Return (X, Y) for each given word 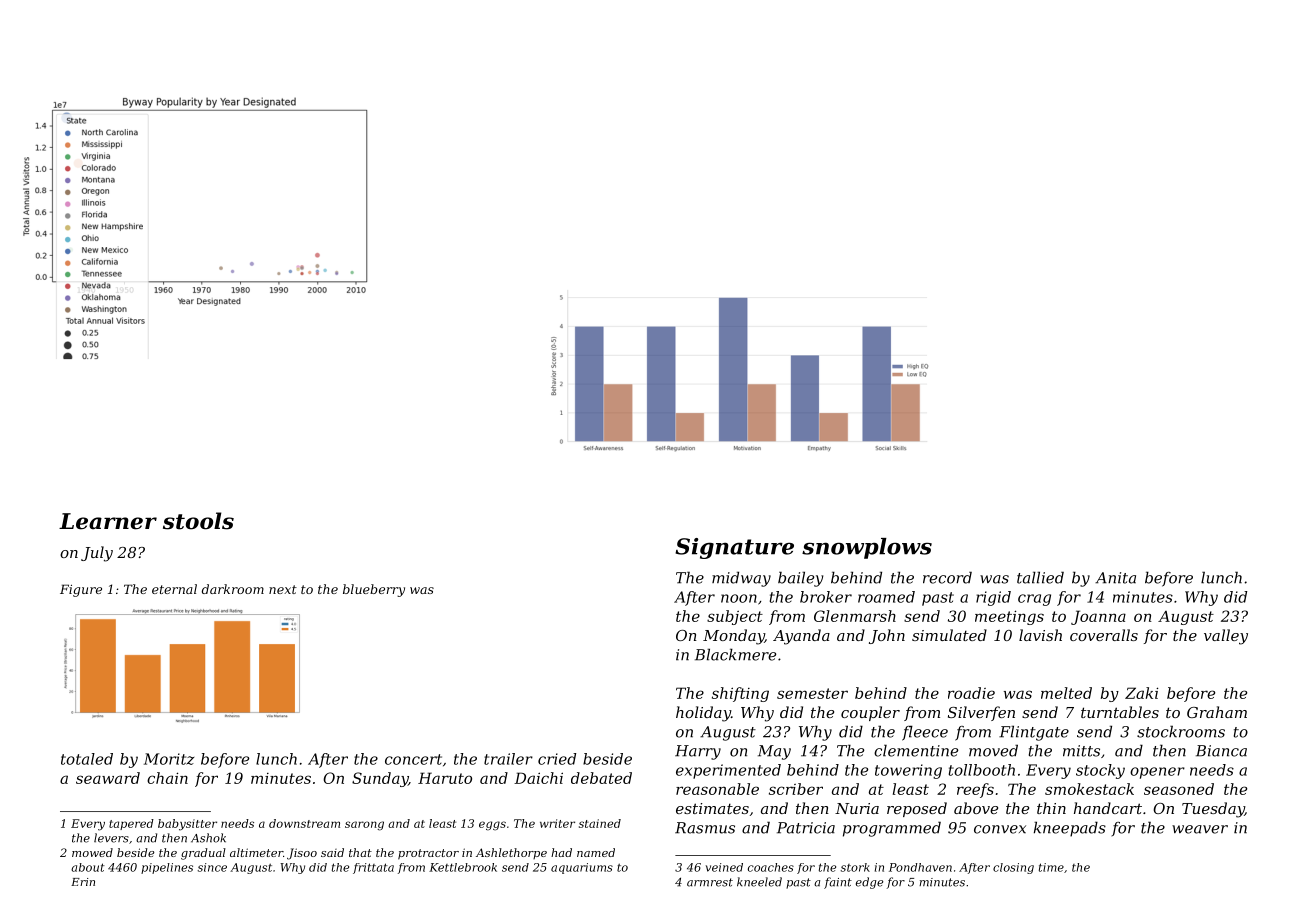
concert (413, 759)
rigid (993, 598)
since (212, 867)
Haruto (445, 778)
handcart (1108, 808)
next (283, 589)
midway (741, 579)
